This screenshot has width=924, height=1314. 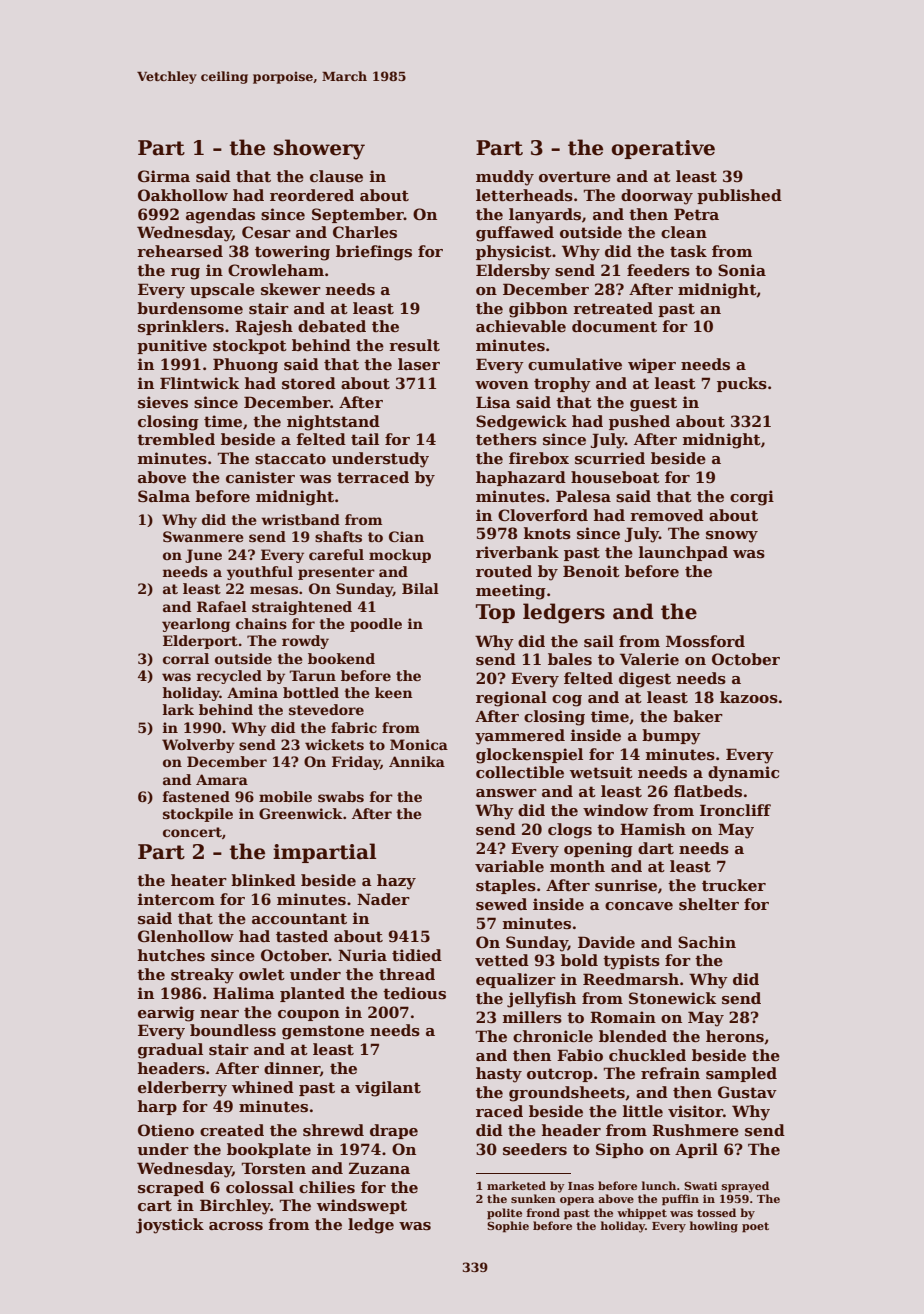 What do you see at coordinates (232, 1130) in the screenshot?
I see `created` at bounding box center [232, 1130].
